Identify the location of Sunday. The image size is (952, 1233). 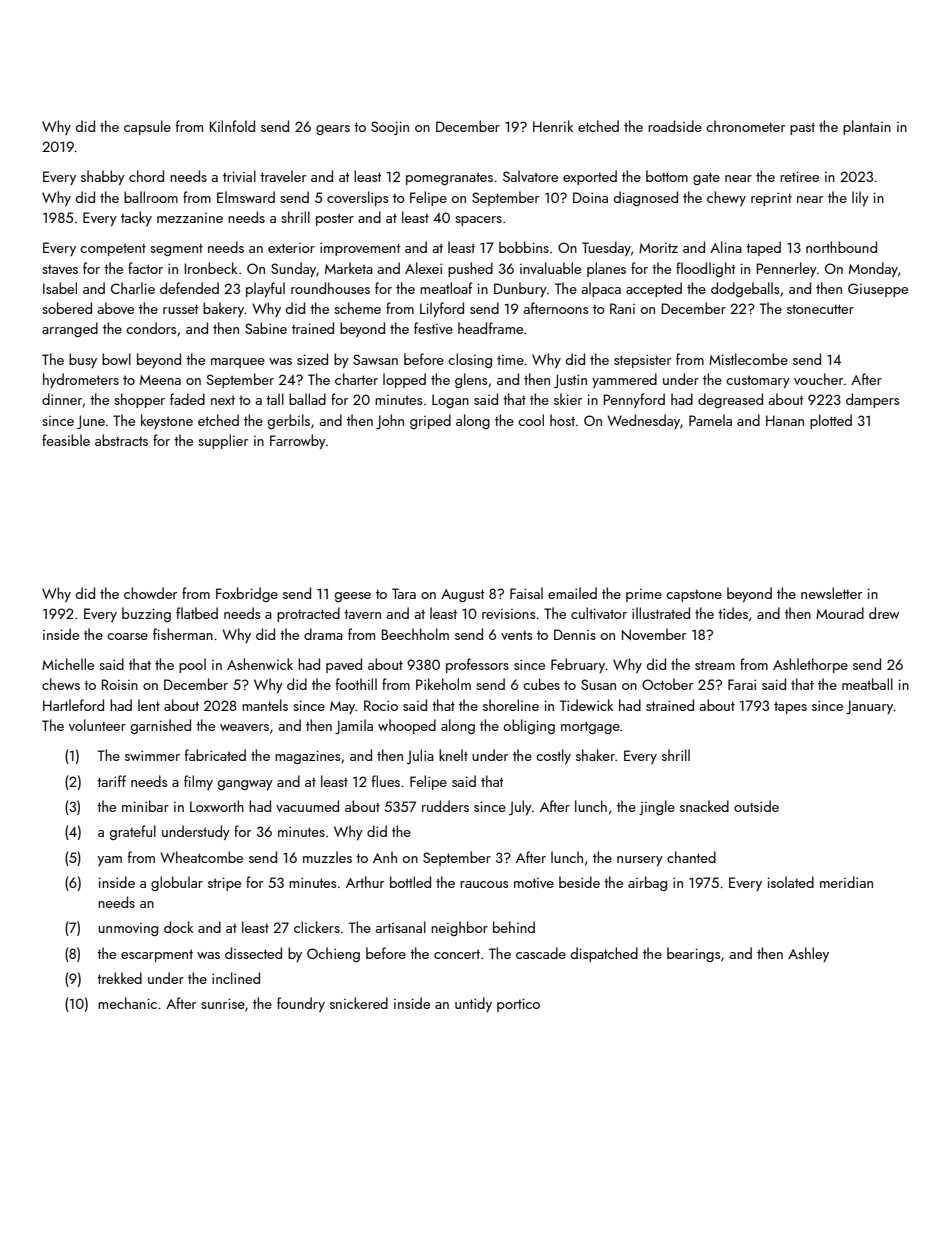
(293, 269).
